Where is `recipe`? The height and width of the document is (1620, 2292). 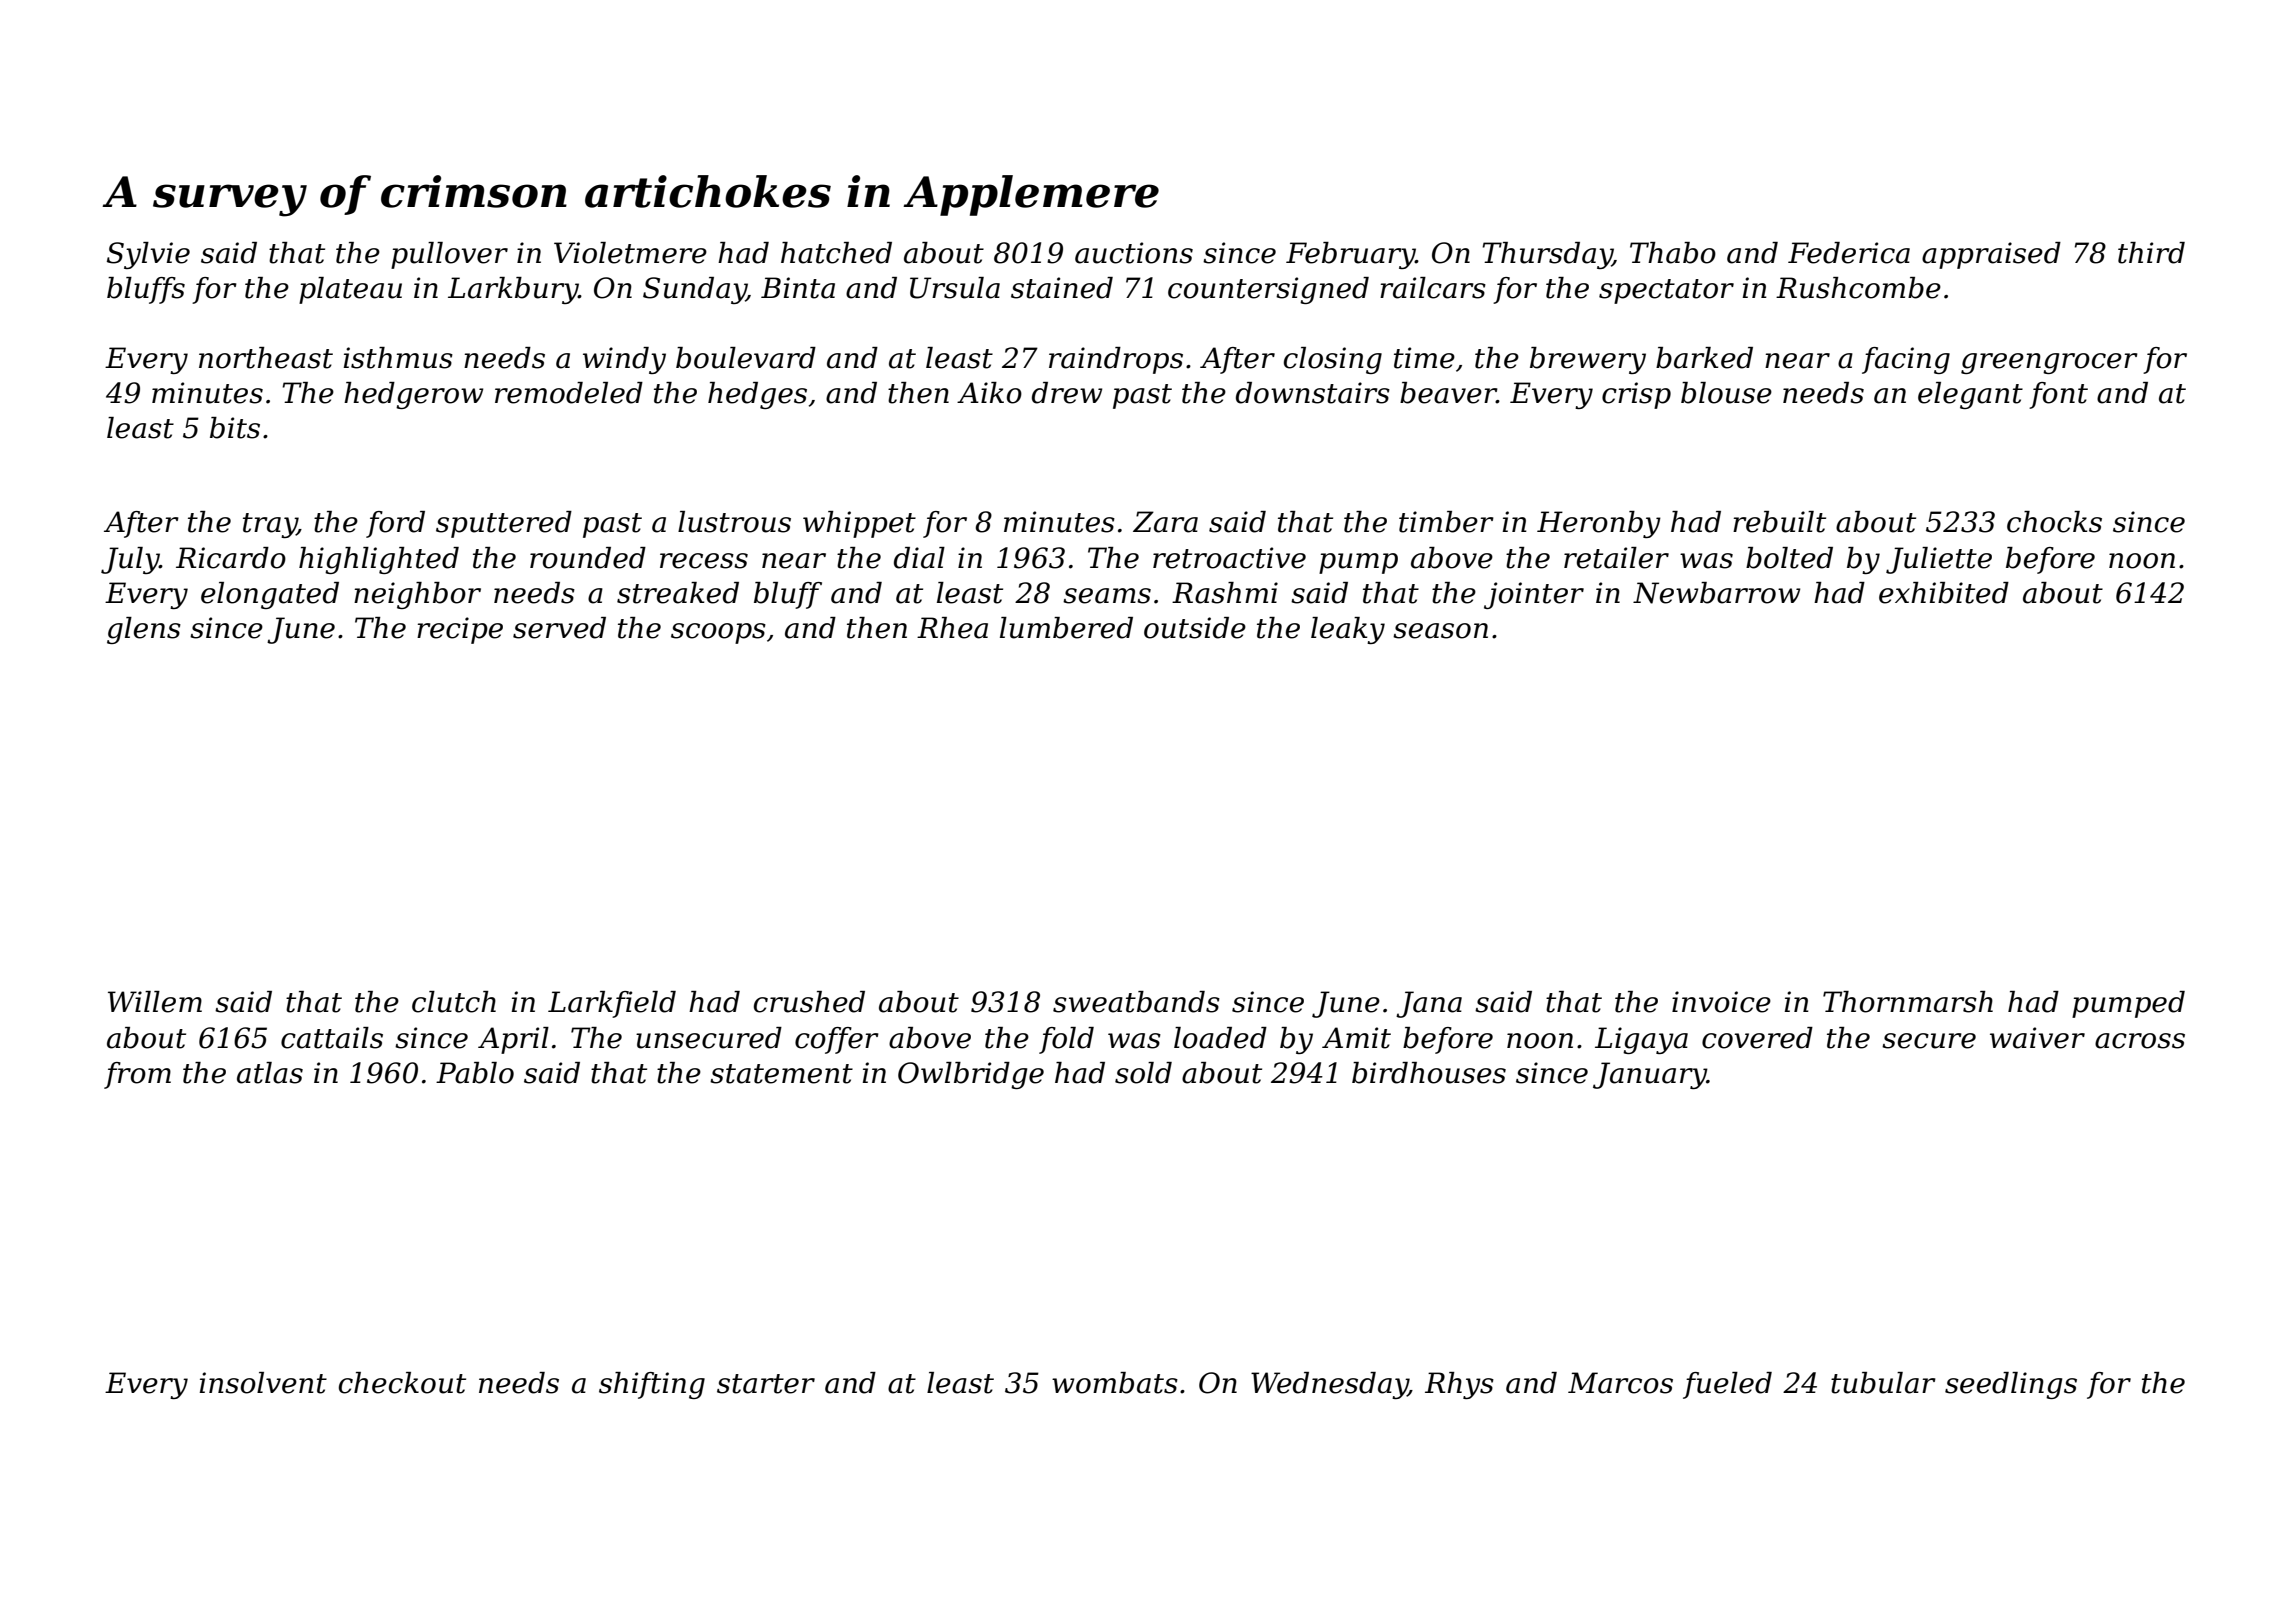
recipe is located at coordinates (460, 630).
